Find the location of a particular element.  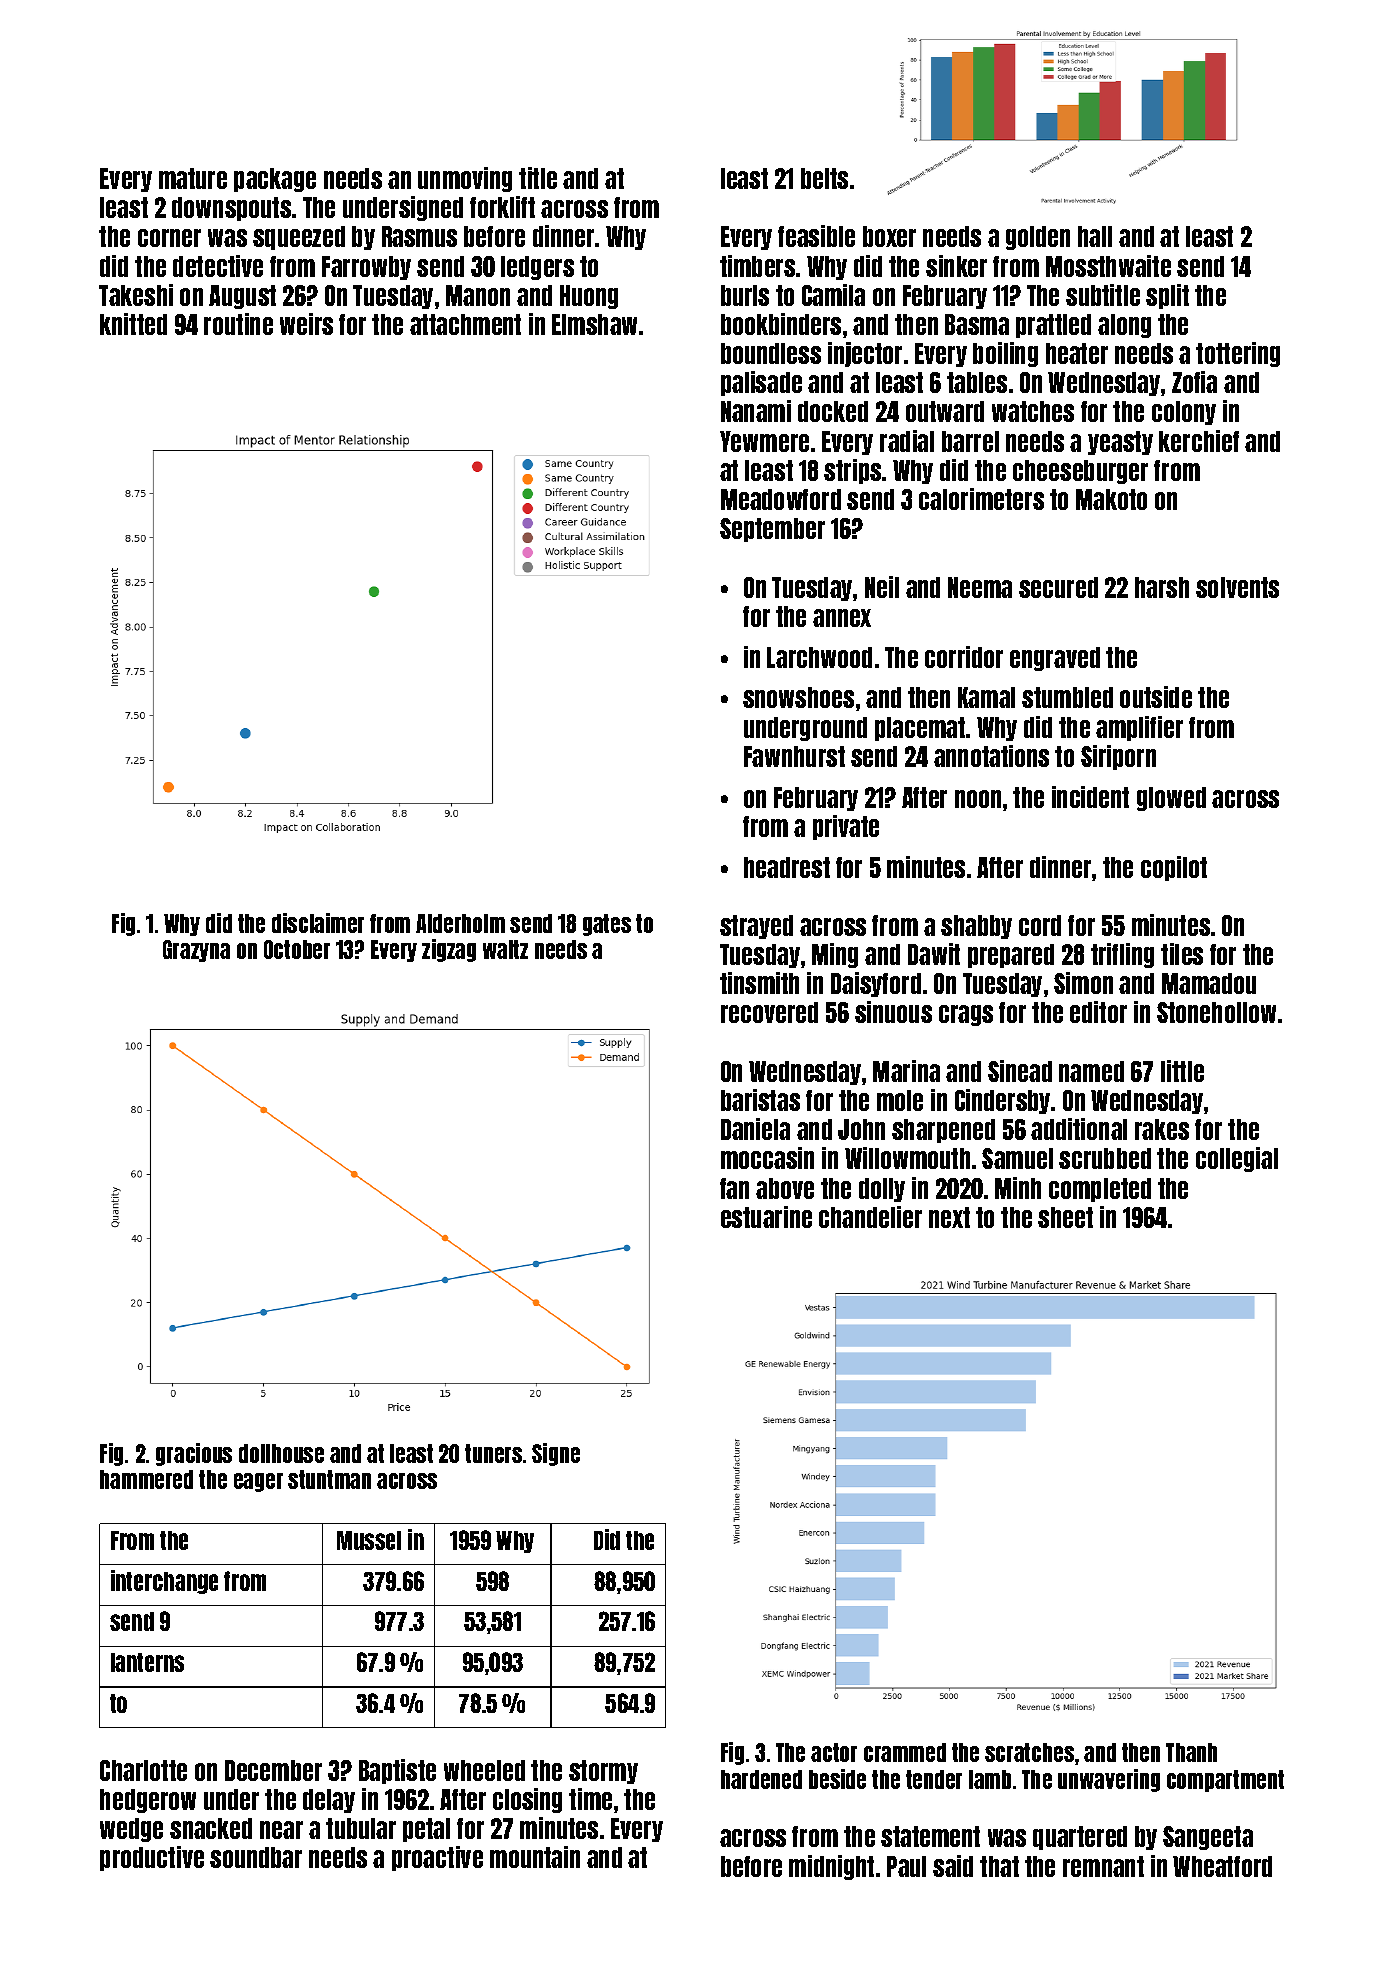

tottering is located at coordinates (1238, 354).
